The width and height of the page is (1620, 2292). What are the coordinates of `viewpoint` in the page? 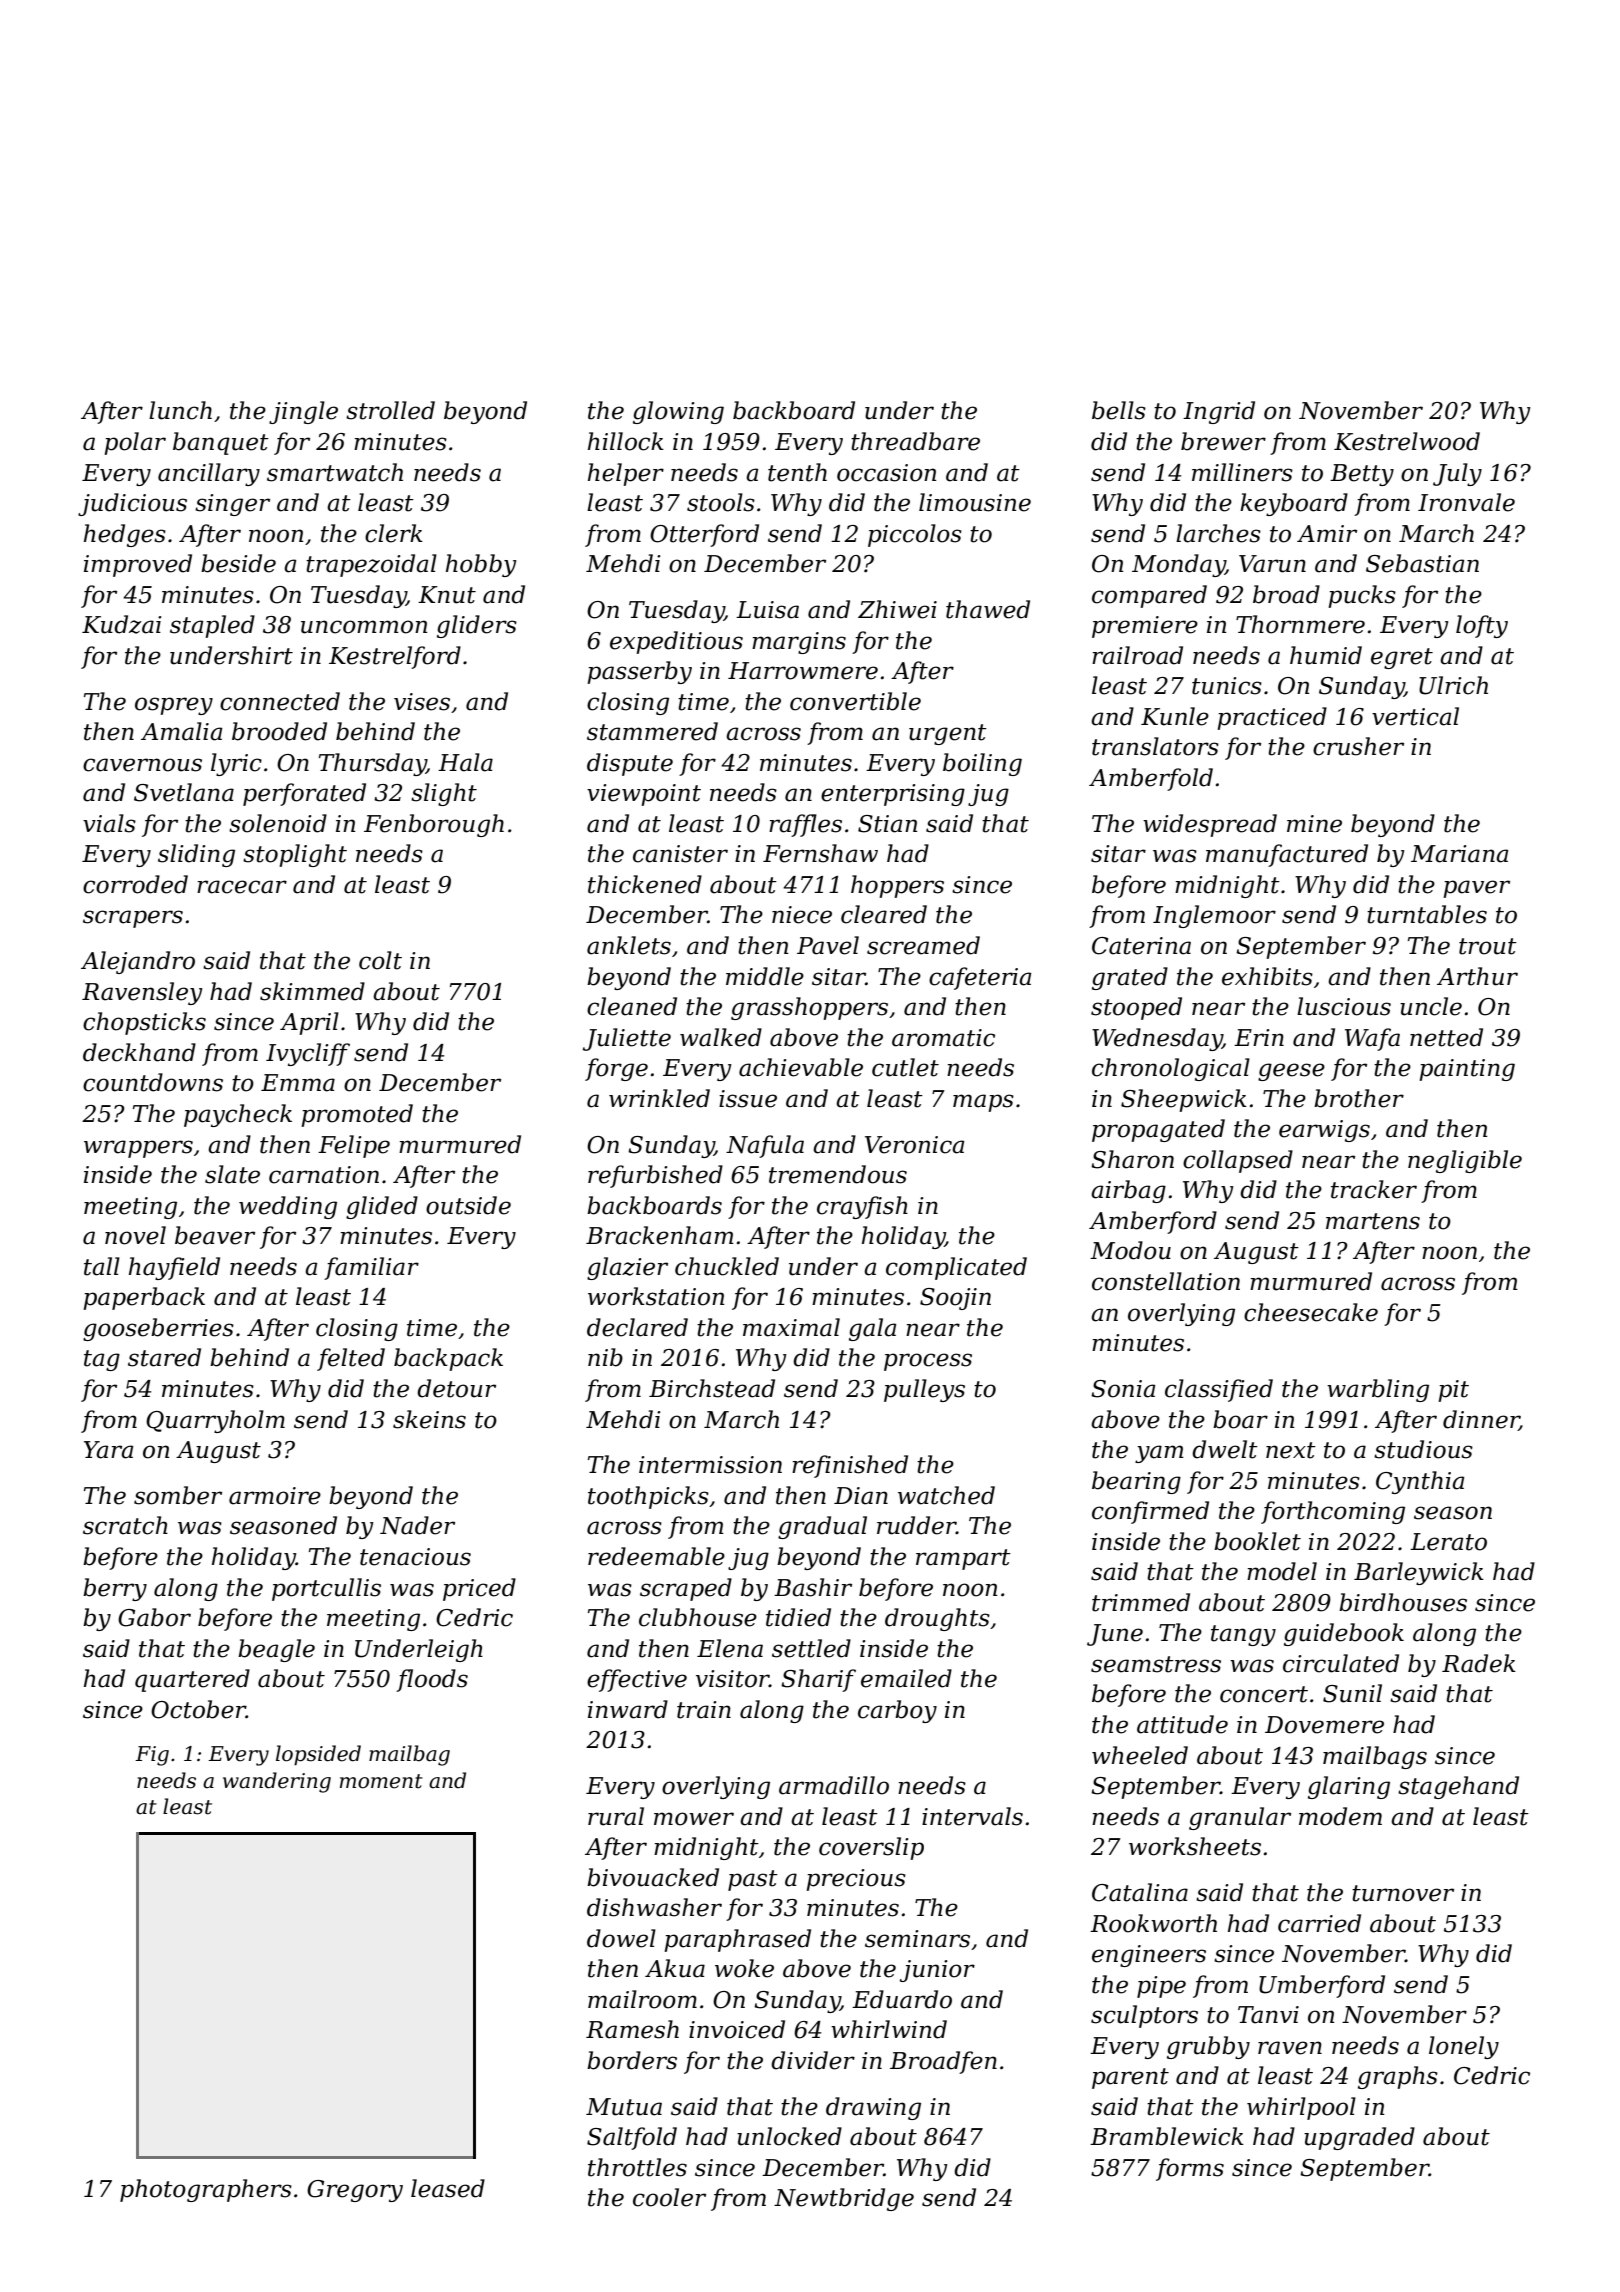 It's located at (644, 795).
